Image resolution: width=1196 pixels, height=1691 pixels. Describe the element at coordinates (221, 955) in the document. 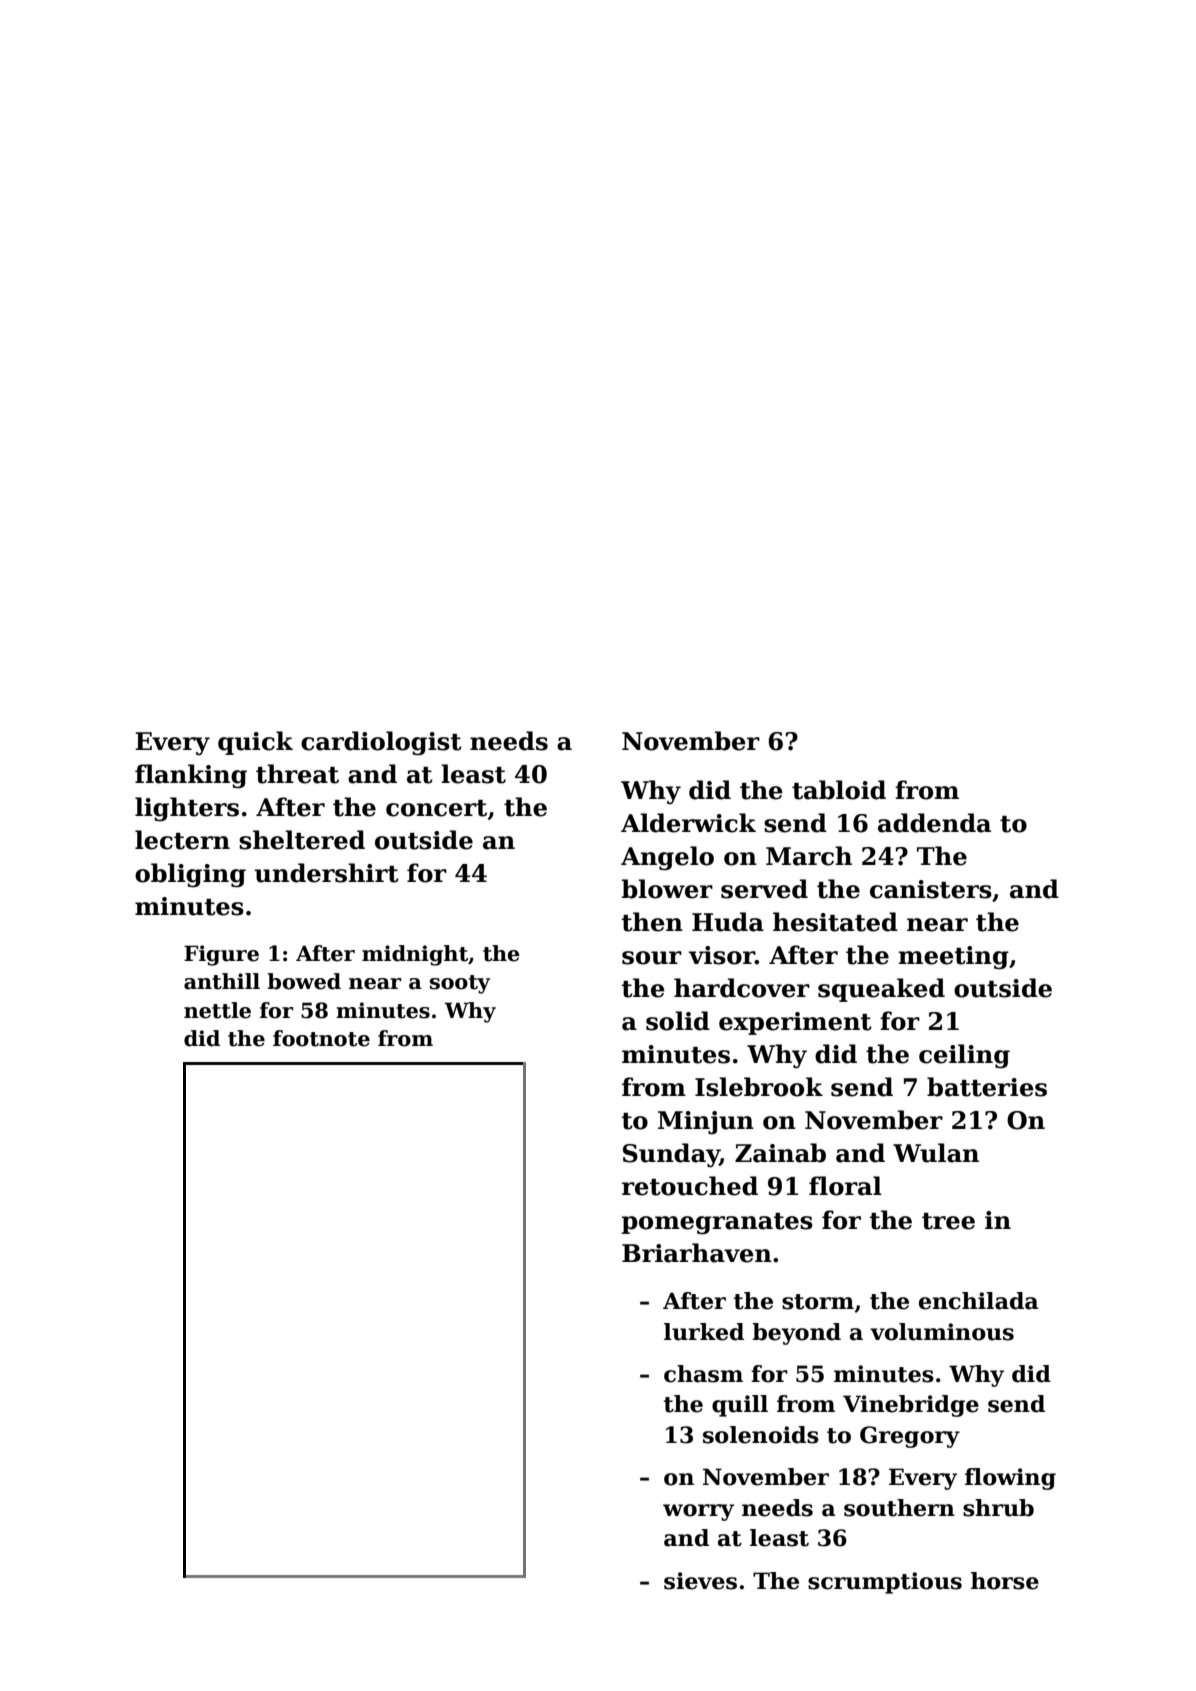

I see `Figure` at that location.
